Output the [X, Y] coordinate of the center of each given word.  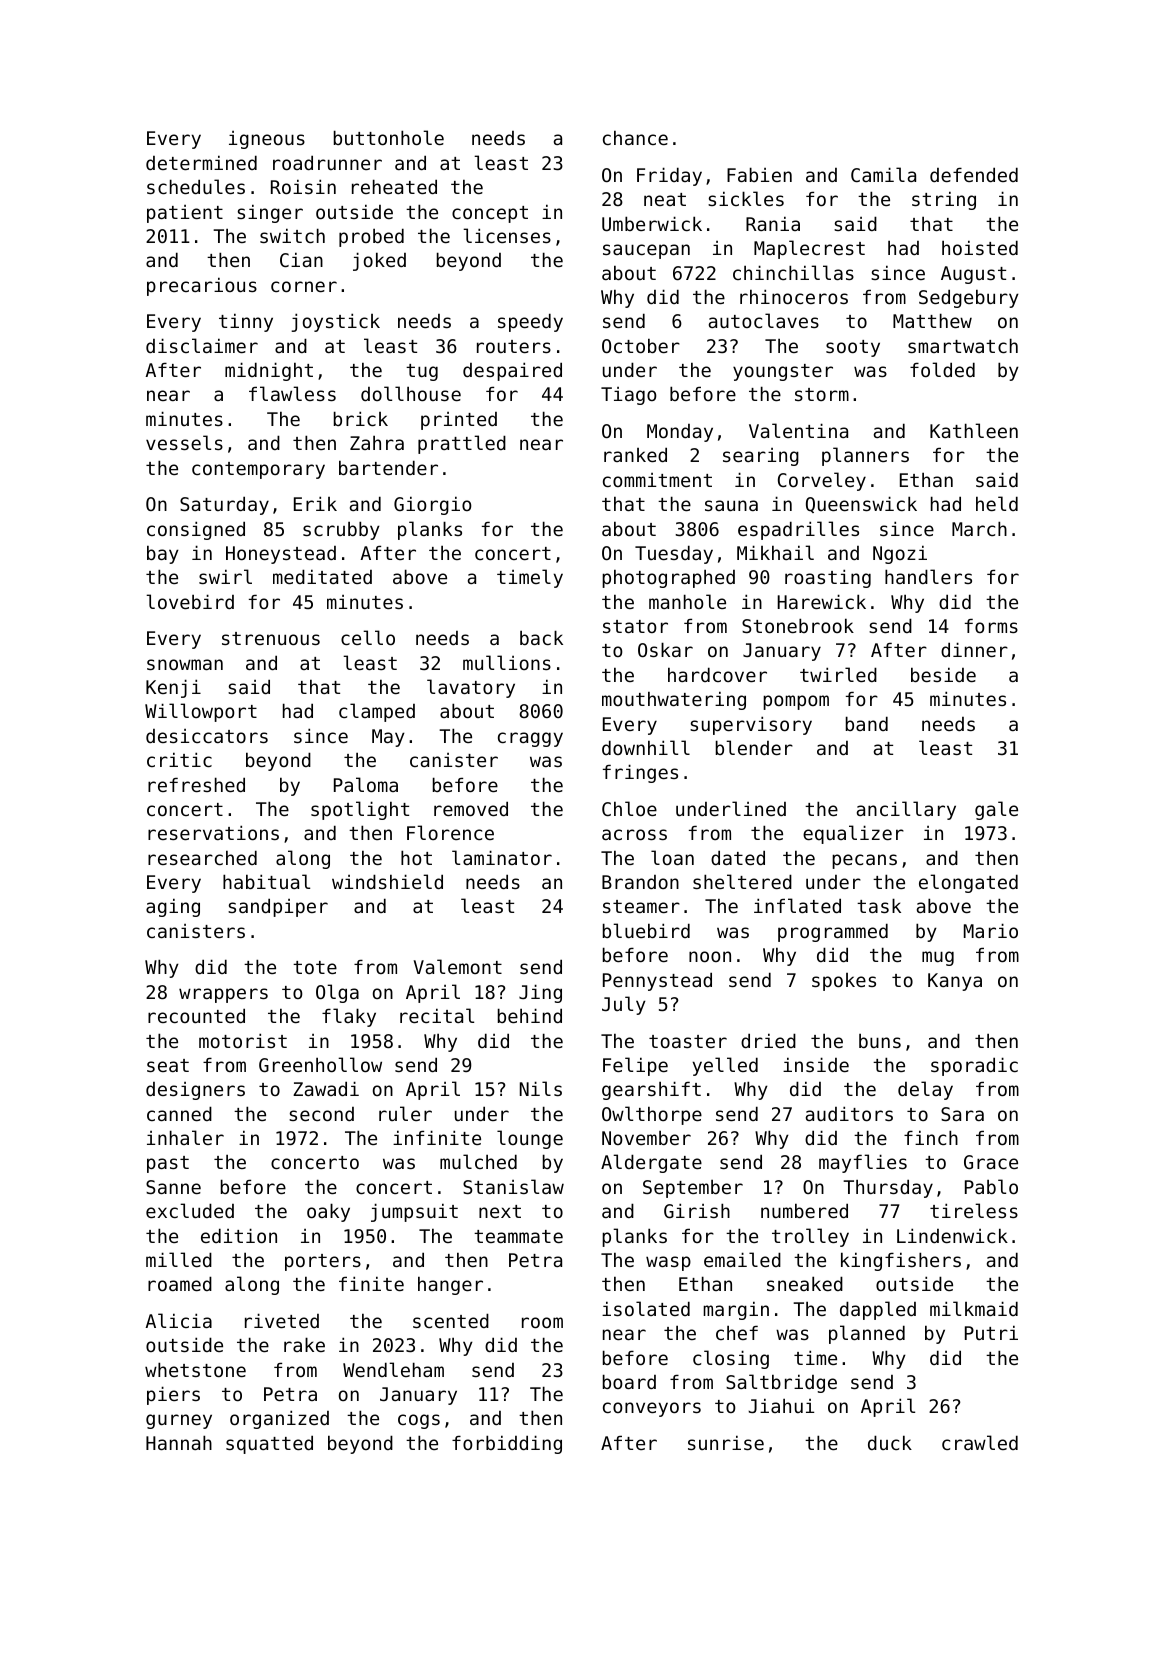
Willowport [201, 712]
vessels [184, 442]
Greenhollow [320, 1064]
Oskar [665, 649]
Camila [883, 174]
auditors [849, 1113]
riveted [282, 1320]
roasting [828, 578]
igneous [267, 140]
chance [635, 138]
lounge [530, 1139]
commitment [657, 480]
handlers [928, 576]
